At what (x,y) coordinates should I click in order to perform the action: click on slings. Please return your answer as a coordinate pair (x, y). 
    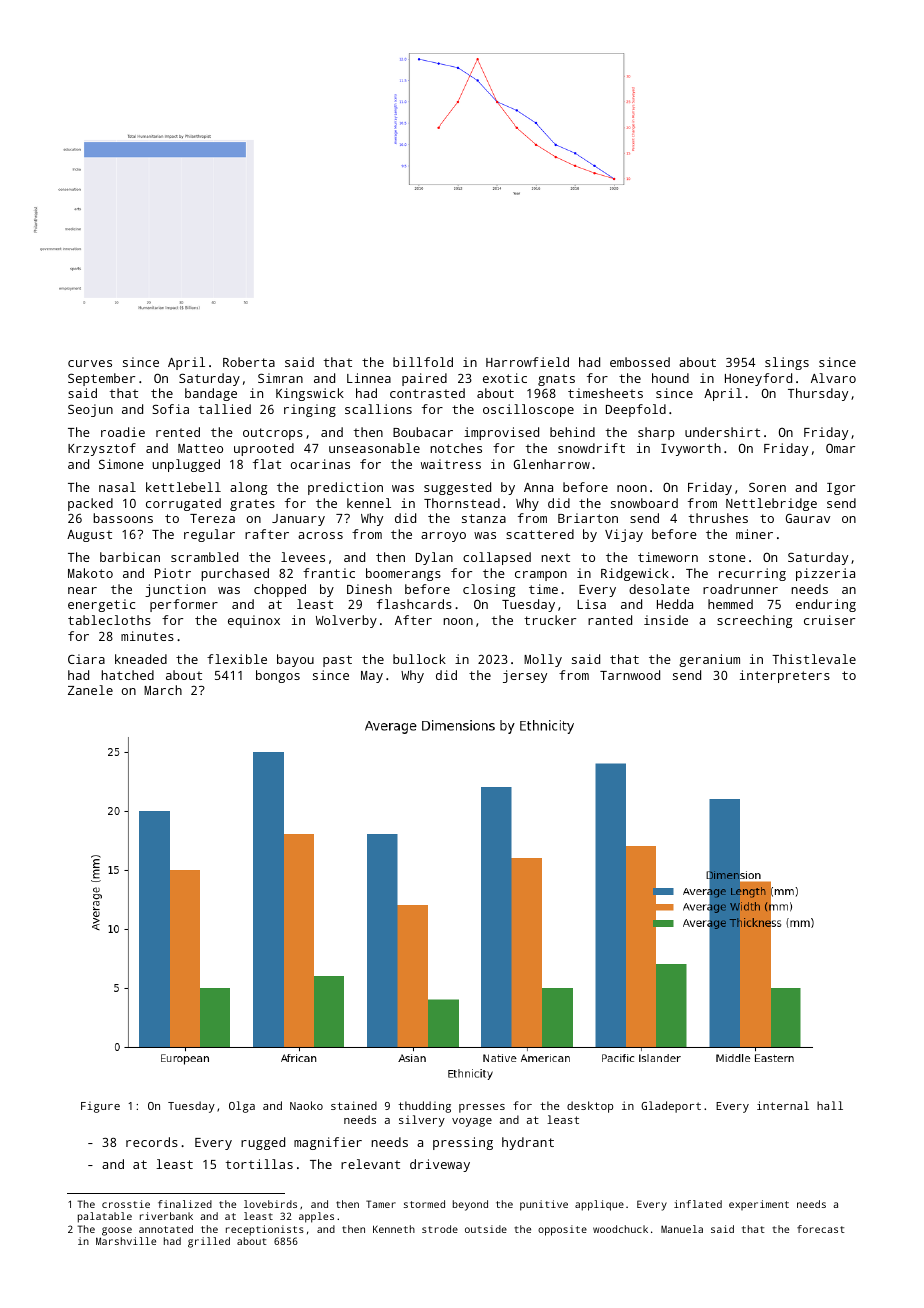
    Looking at the image, I should click on (787, 363).
